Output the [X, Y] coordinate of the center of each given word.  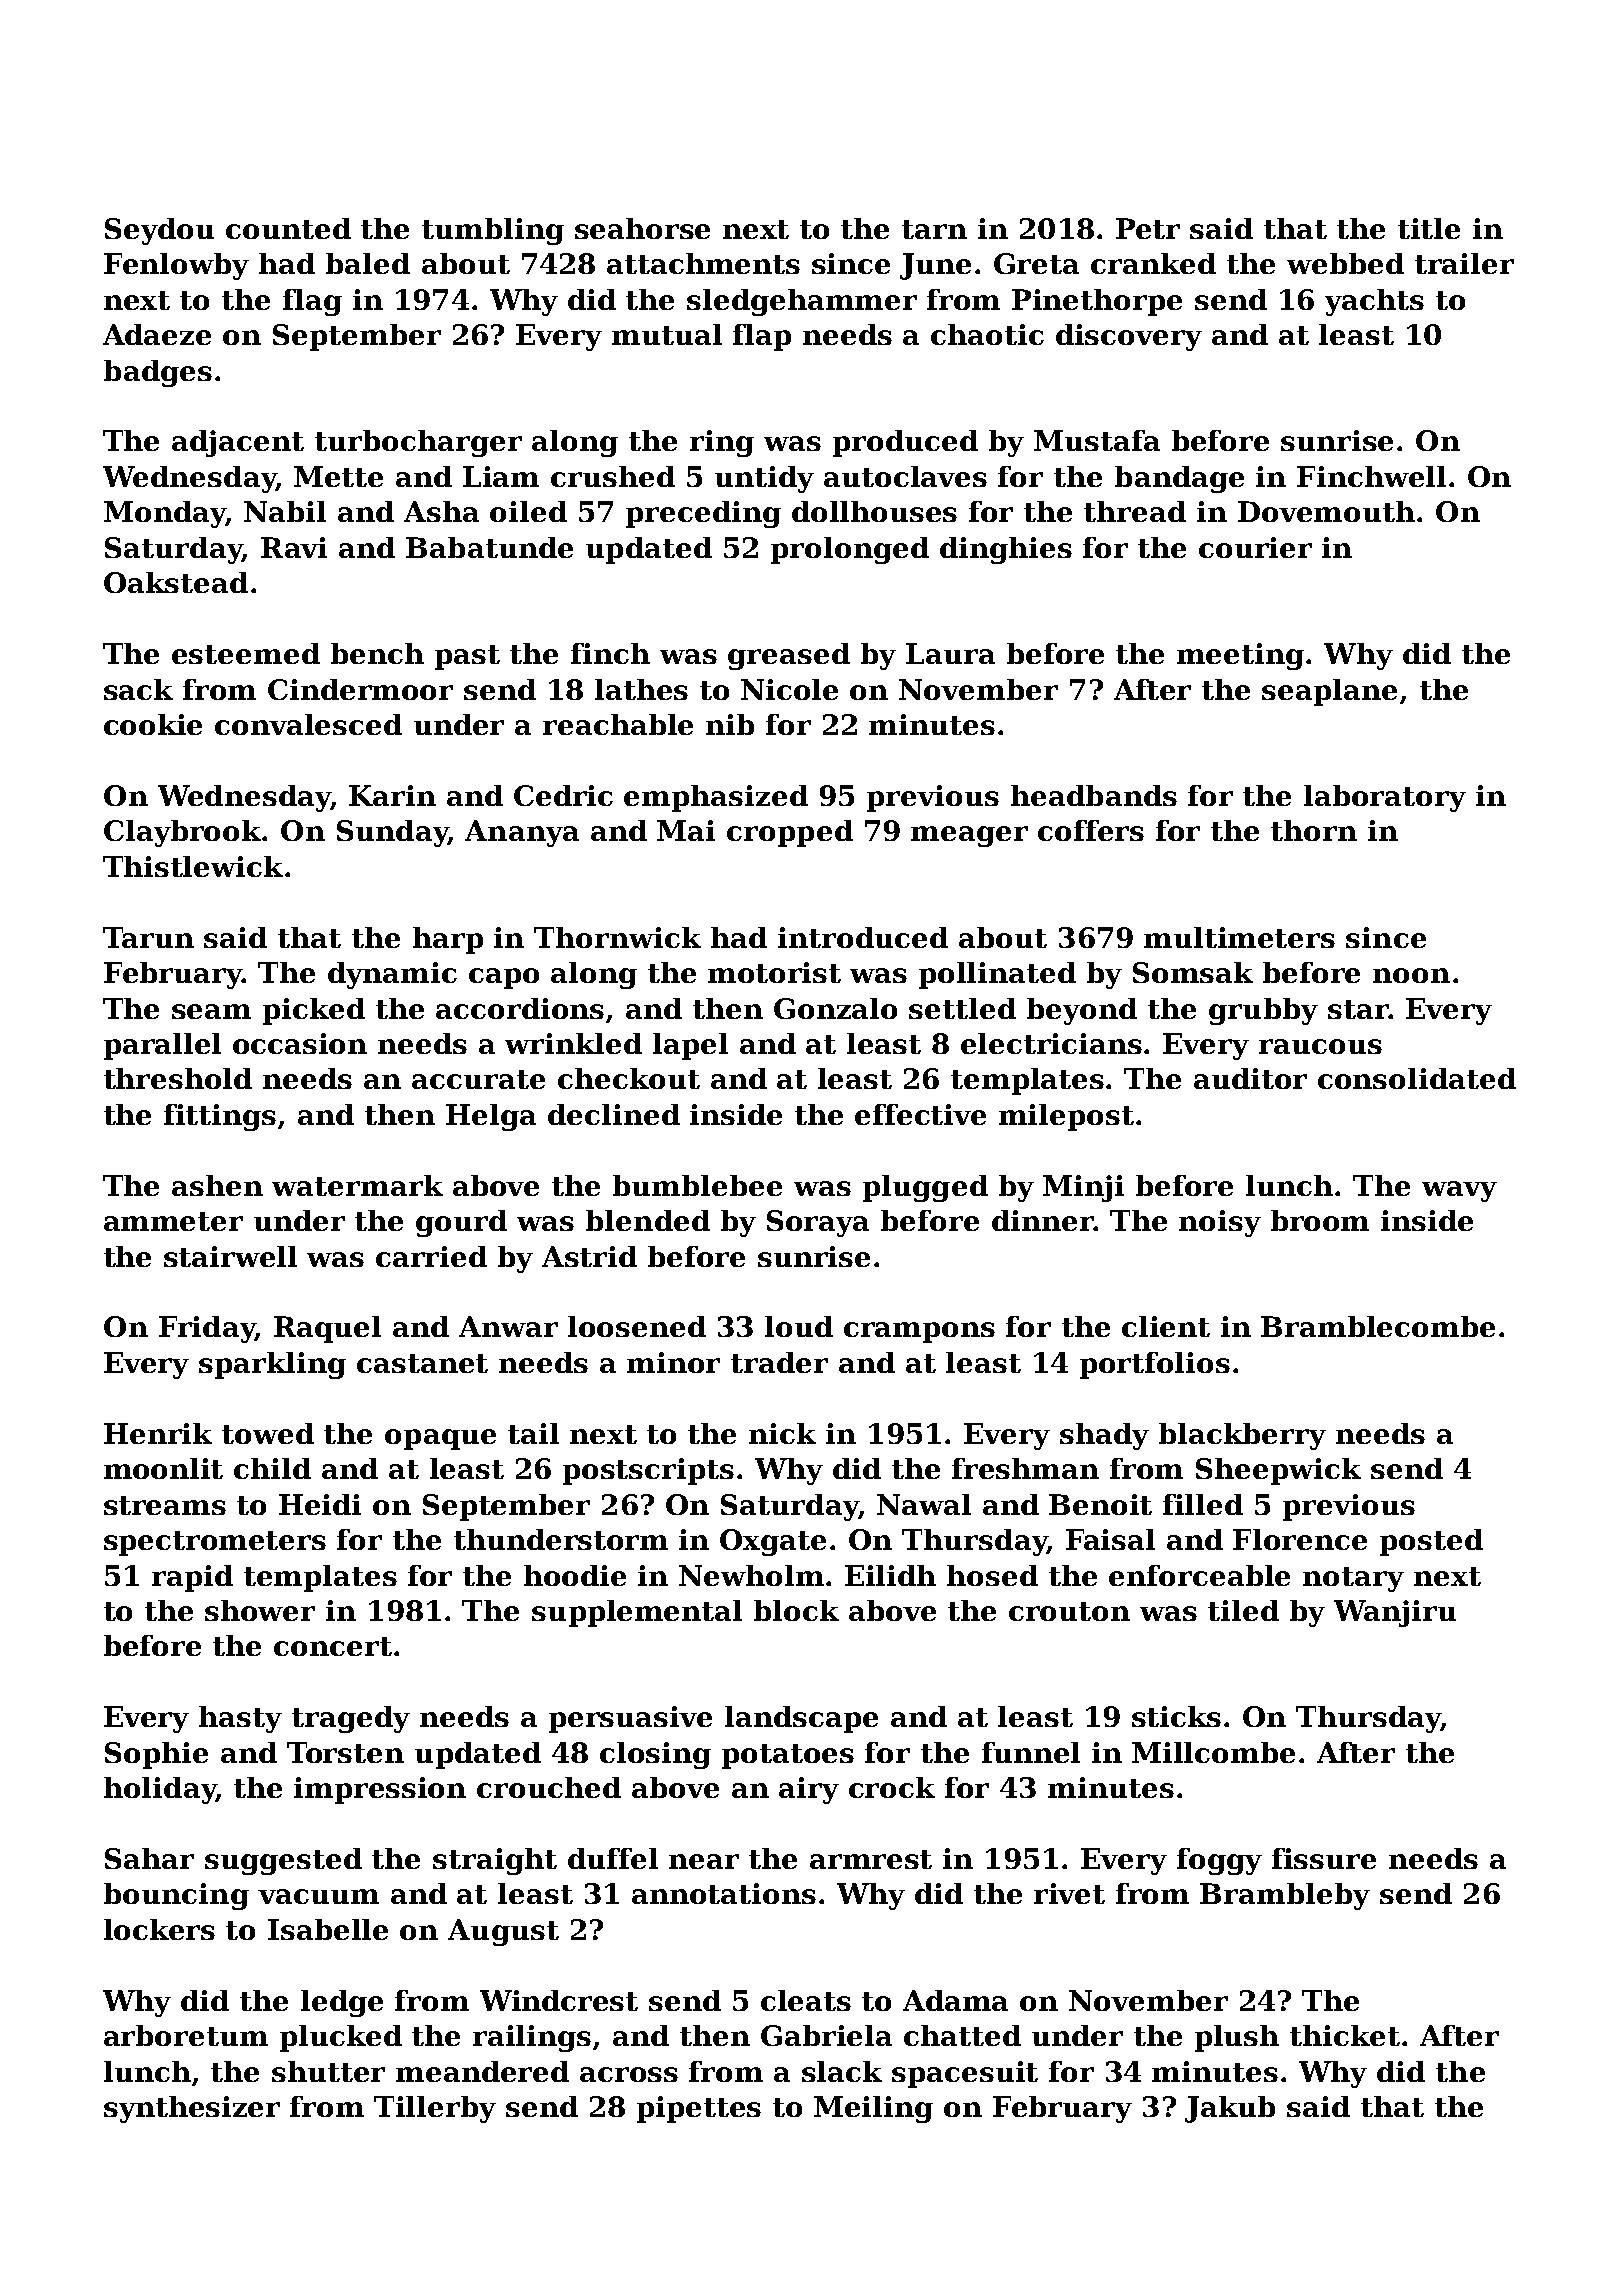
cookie [153, 724]
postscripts [648, 1471]
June [935, 266]
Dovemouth [1326, 511]
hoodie [575, 1575]
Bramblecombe [1378, 1326]
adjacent [238, 443]
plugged [925, 1188]
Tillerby [435, 2109]
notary [1353, 1579]
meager [969, 836]
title [1429, 228]
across [629, 2074]
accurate [478, 1079]
